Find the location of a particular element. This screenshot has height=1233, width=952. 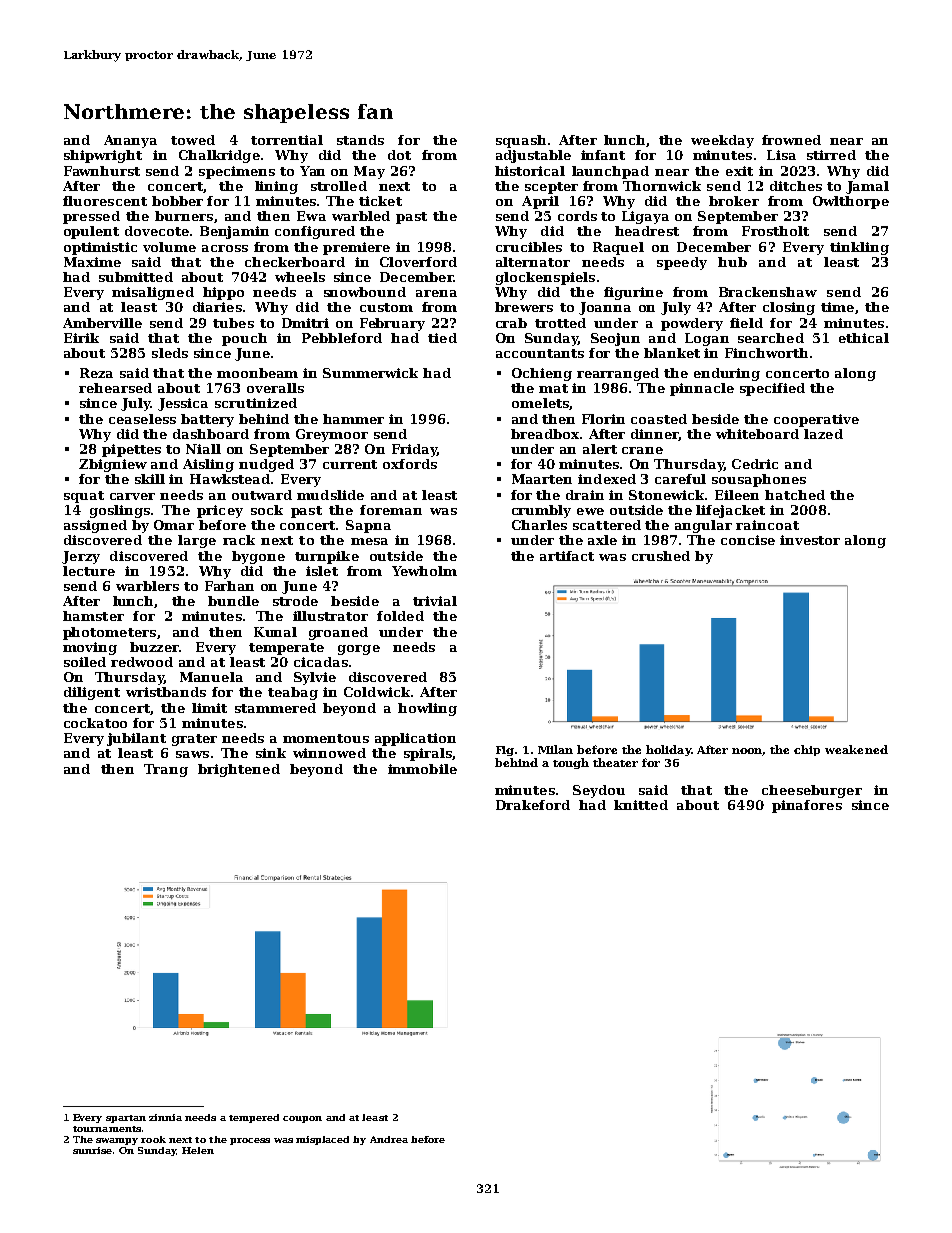

frowned is located at coordinates (791, 140).
